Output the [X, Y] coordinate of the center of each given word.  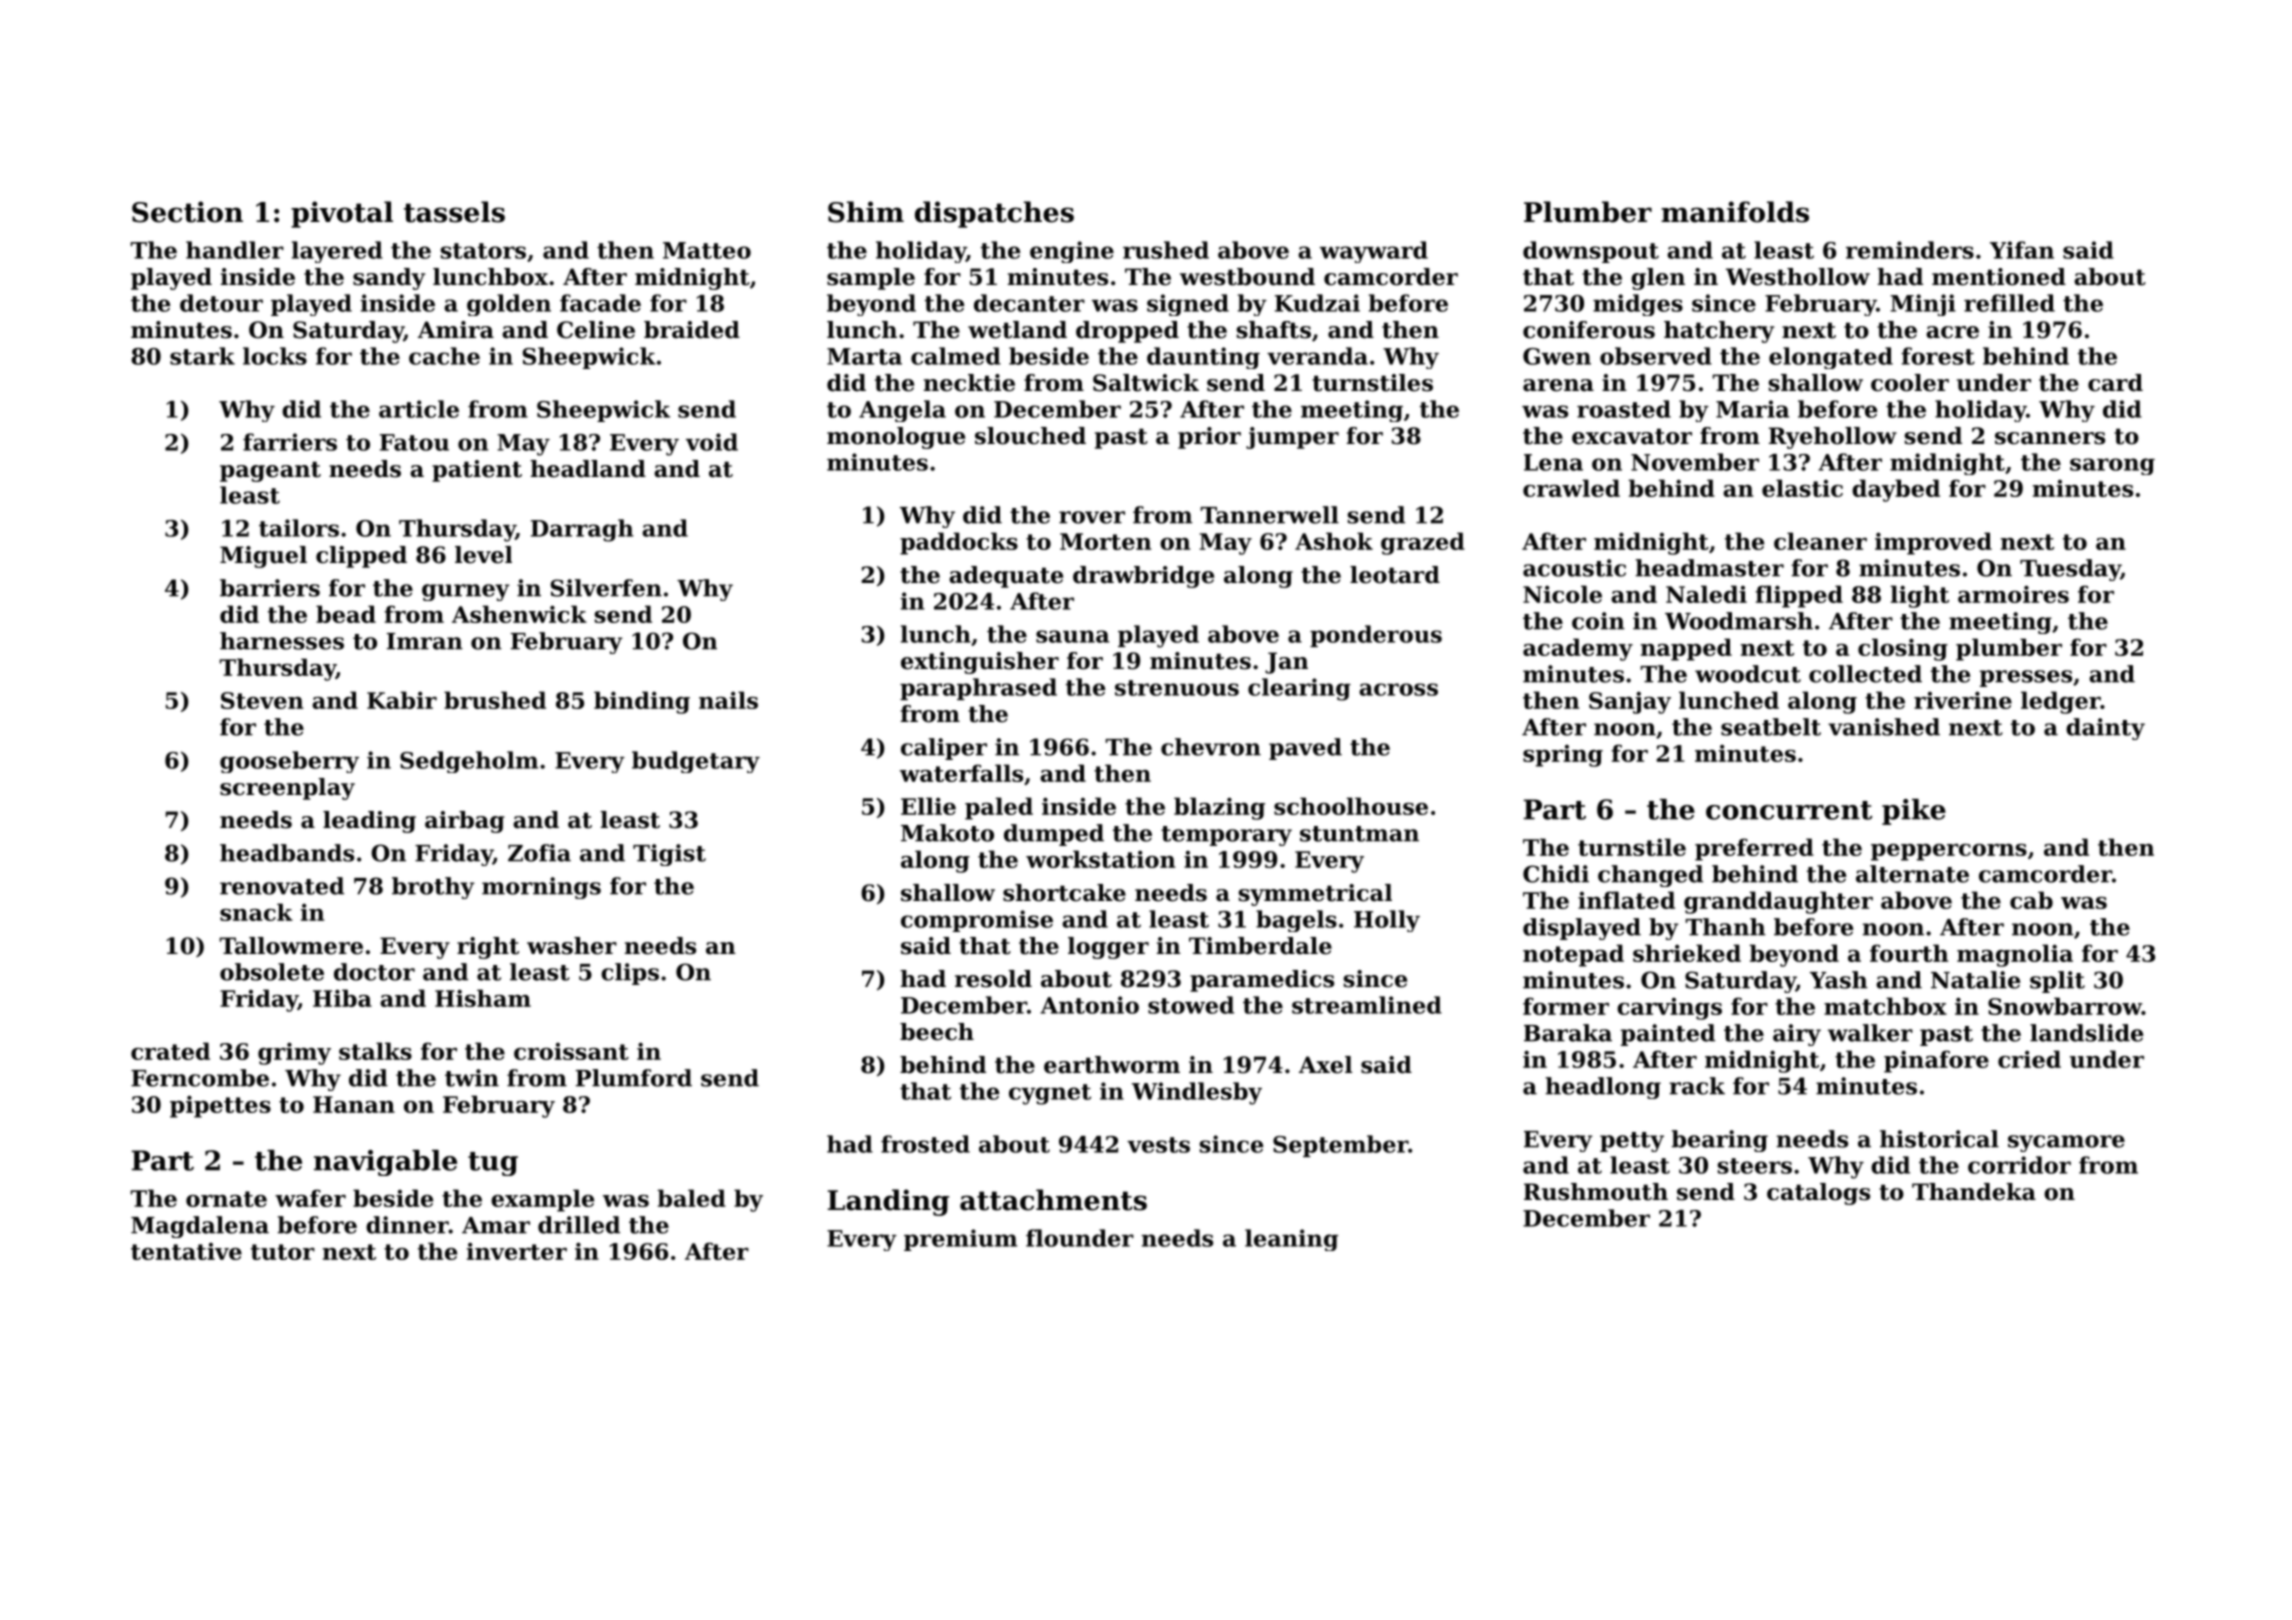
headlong [1603, 1088]
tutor [283, 1252]
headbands [287, 853]
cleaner [1820, 541]
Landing [888, 1202]
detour [221, 303]
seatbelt [1771, 727]
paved [1305, 749]
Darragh [582, 530]
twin [472, 1078]
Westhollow [1798, 277]
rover [1092, 517]
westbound [1247, 277]
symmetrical [1315, 895]
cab [2031, 900]
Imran [425, 641]
